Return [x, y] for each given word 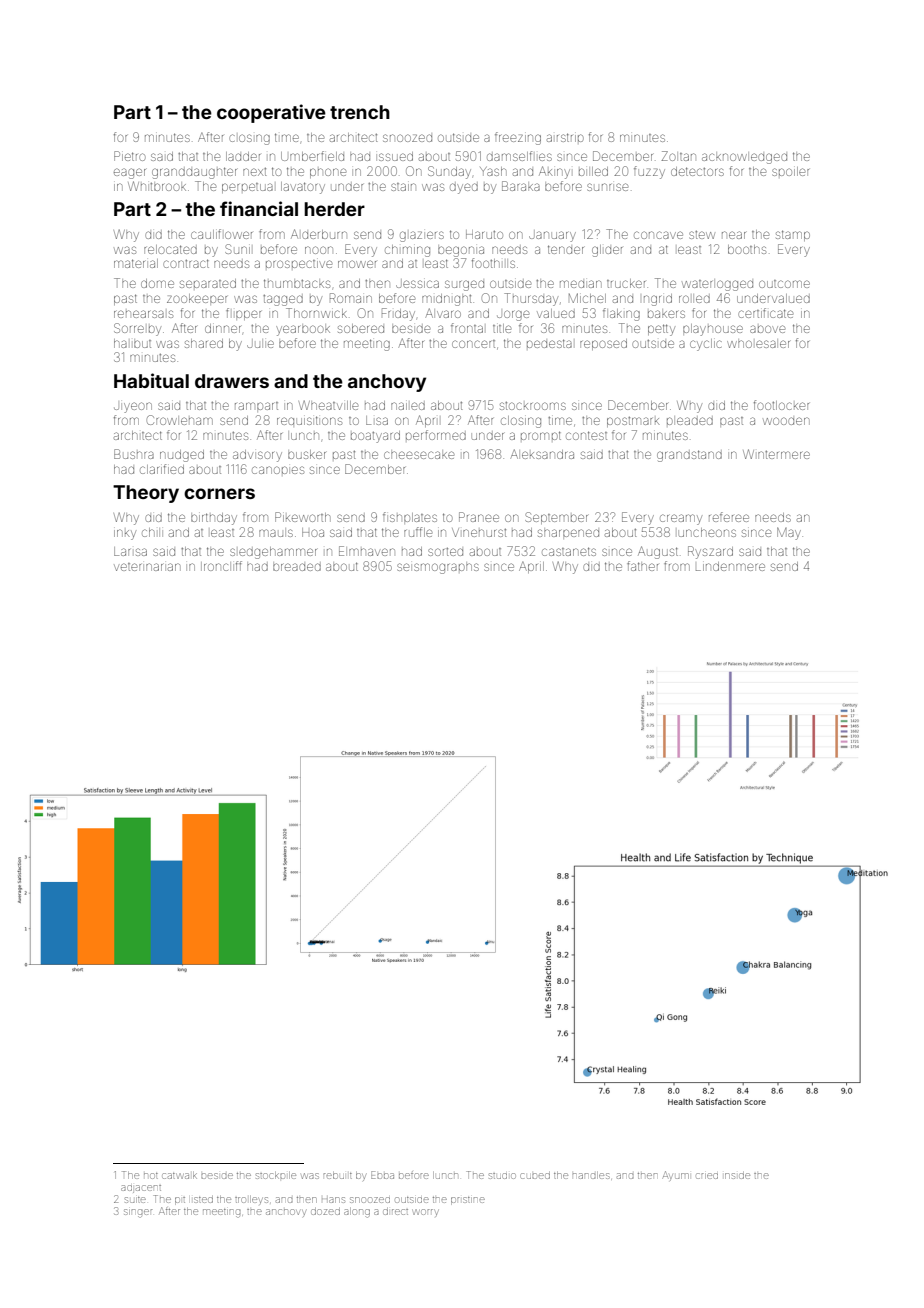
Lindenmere [730, 566]
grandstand [689, 456]
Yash [493, 171]
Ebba [382, 1175]
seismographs [438, 568]
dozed [325, 1211]
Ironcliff [221, 566]
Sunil [237, 249]
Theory [146, 494]
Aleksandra [542, 454]
